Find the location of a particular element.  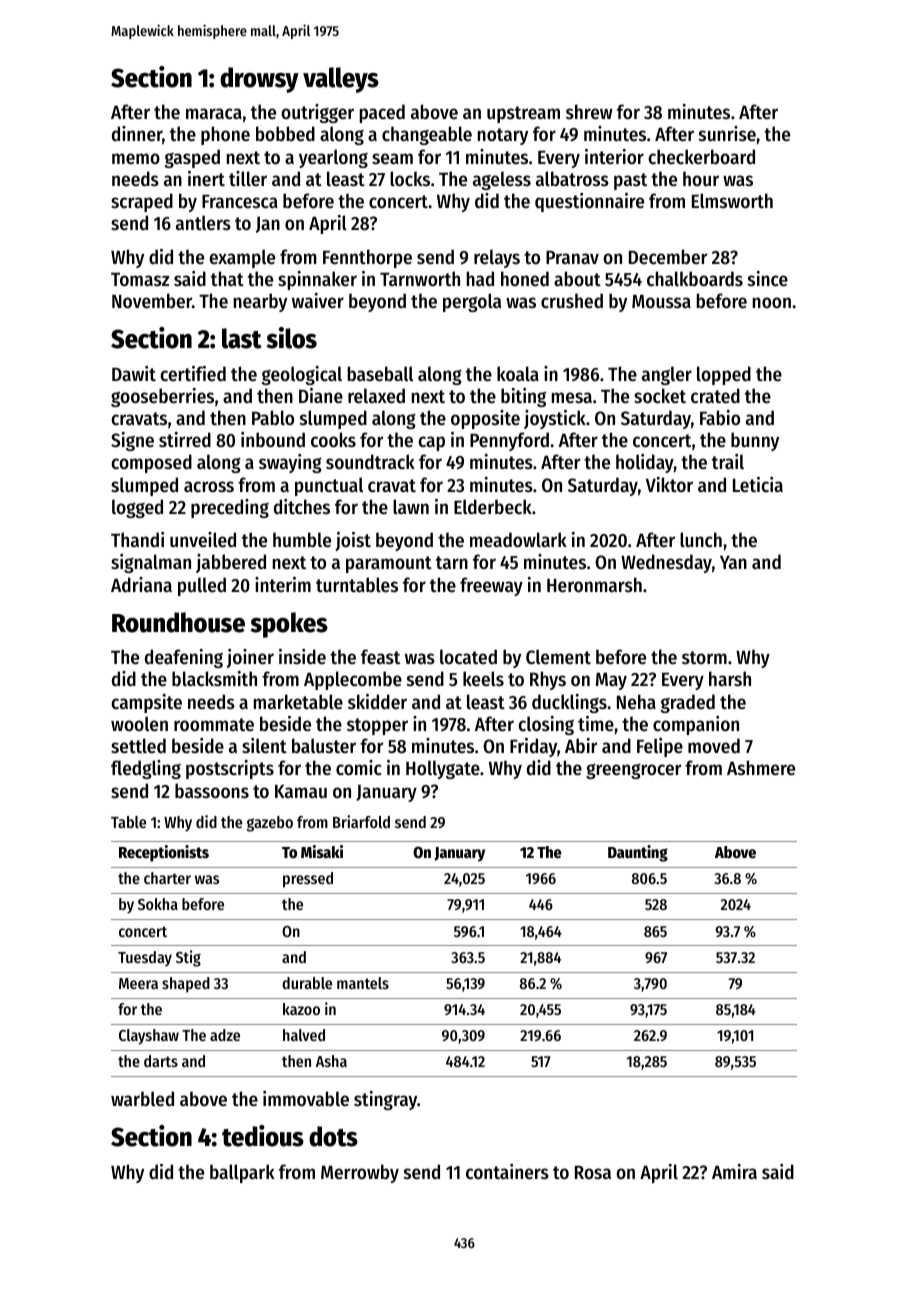

dinner is located at coordinates (137, 135).
